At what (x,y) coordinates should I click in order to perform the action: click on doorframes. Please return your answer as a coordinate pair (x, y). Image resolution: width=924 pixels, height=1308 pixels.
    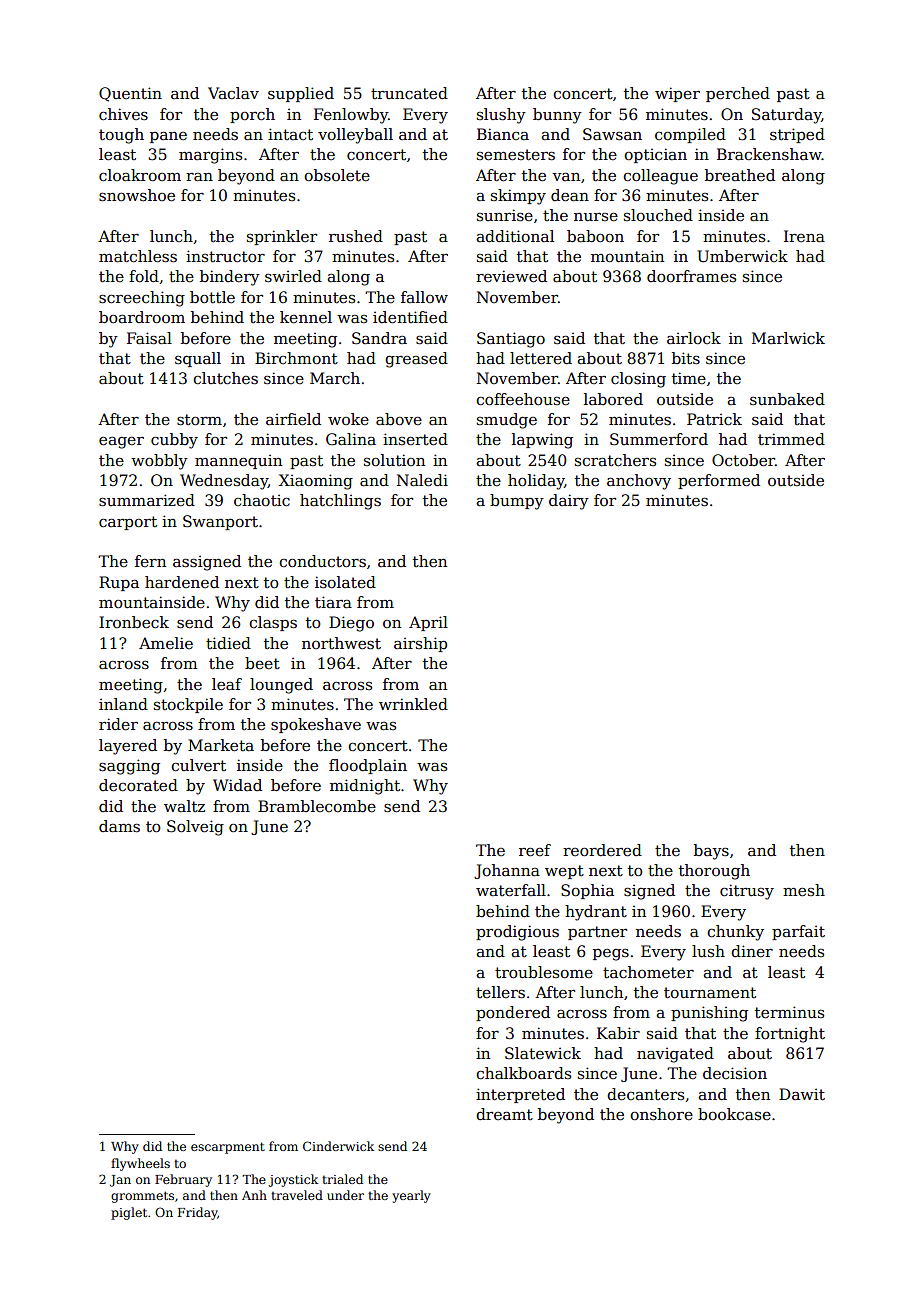
    Looking at the image, I should click on (691, 276).
